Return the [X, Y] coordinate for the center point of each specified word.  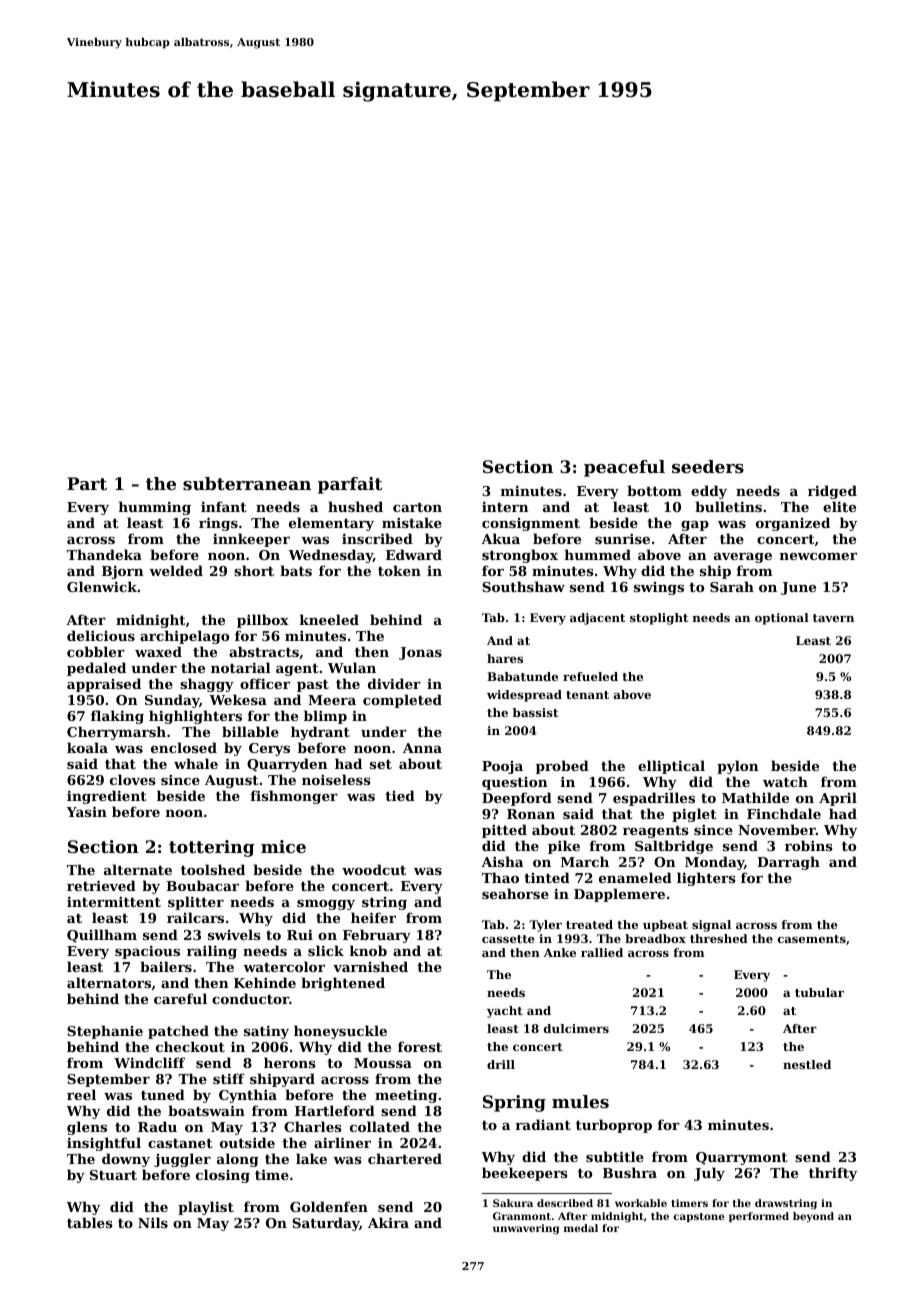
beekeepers [525, 1174]
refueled [590, 676]
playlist [206, 1208]
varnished [370, 966]
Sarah [732, 586]
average [743, 558]
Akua [500, 538]
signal [711, 926]
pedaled [96, 669]
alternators [109, 982]
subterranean [247, 483]
